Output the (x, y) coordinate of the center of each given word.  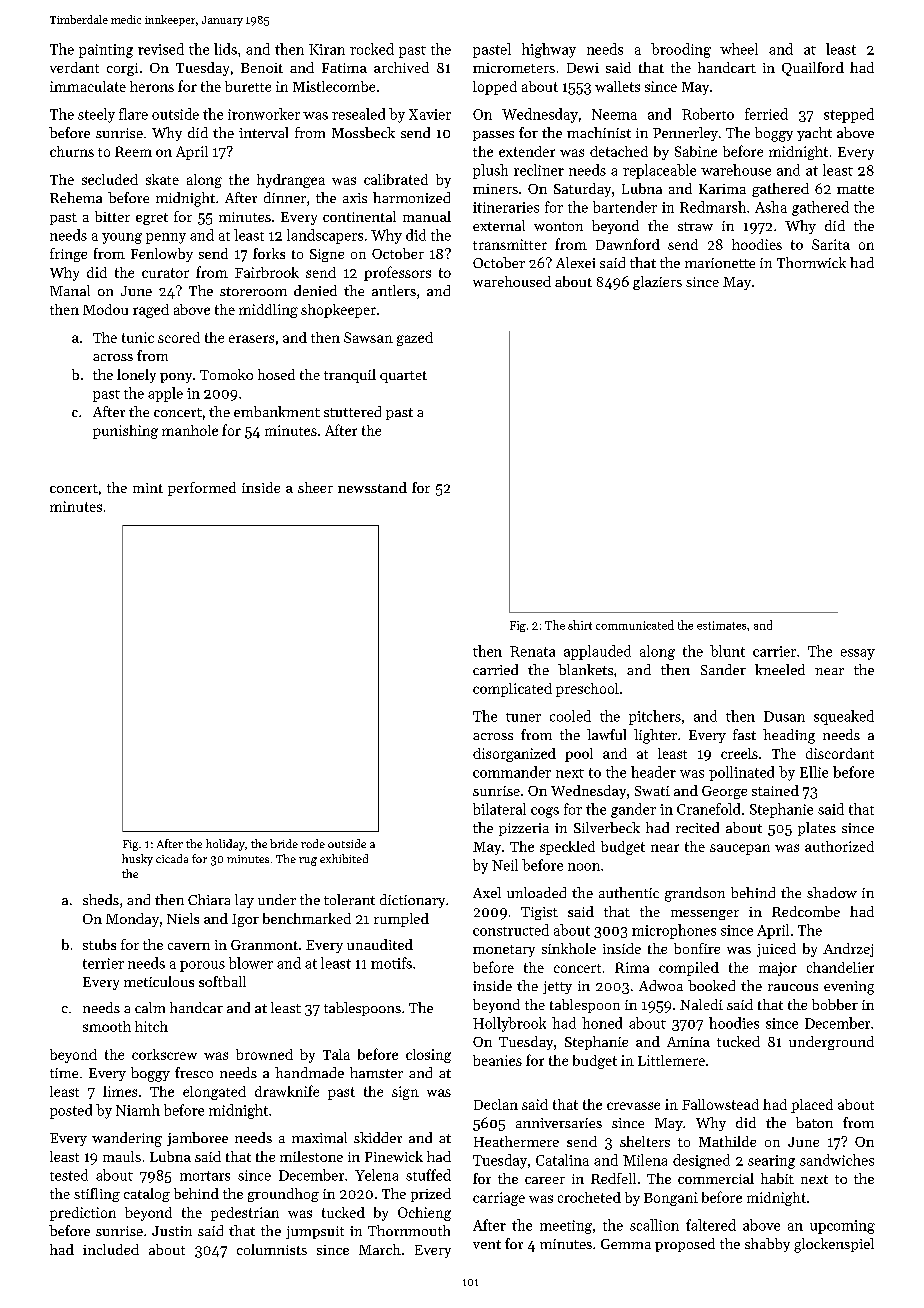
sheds (101, 899)
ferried (766, 114)
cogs (545, 812)
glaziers (657, 283)
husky (137, 860)
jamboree (197, 1139)
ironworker (264, 114)
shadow (832, 892)
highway (549, 50)
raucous (793, 987)
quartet (403, 377)
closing (428, 1056)
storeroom (253, 291)
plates (817, 829)
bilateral (499, 809)
